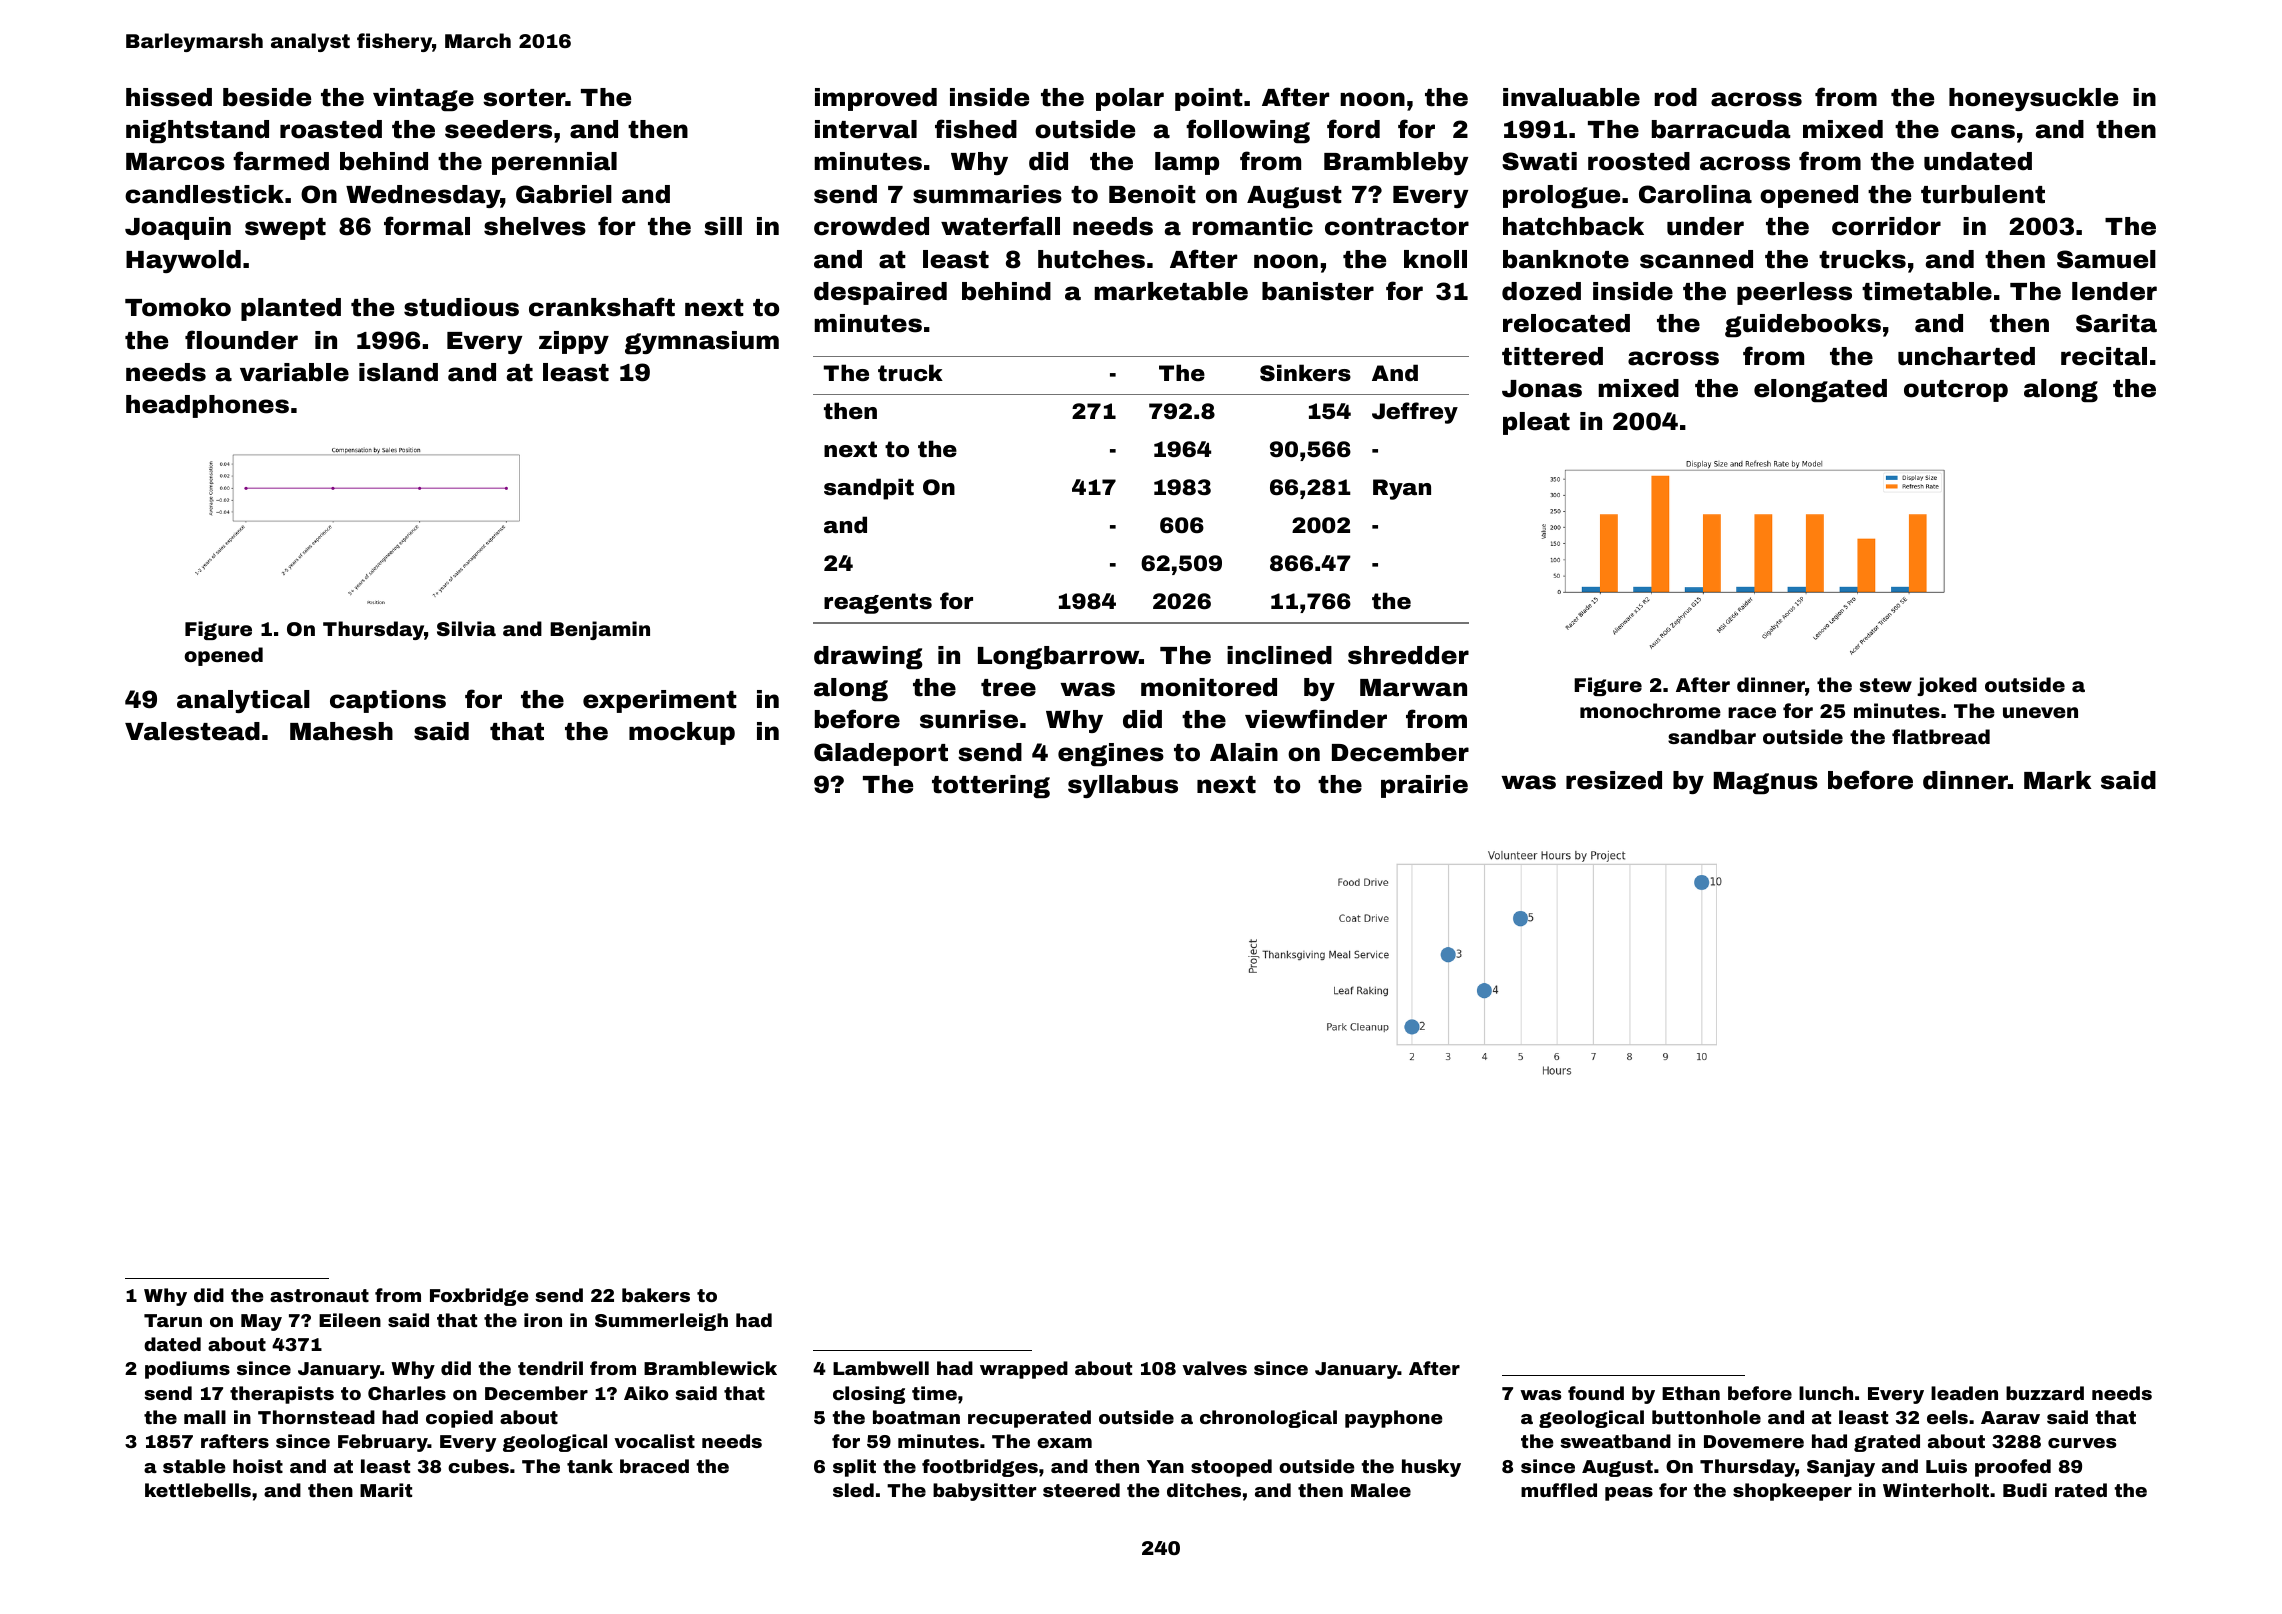 The width and height of the page is (2282, 1614). What do you see at coordinates (1675, 97) in the page?
I see `rod` at bounding box center [1675, 97].
